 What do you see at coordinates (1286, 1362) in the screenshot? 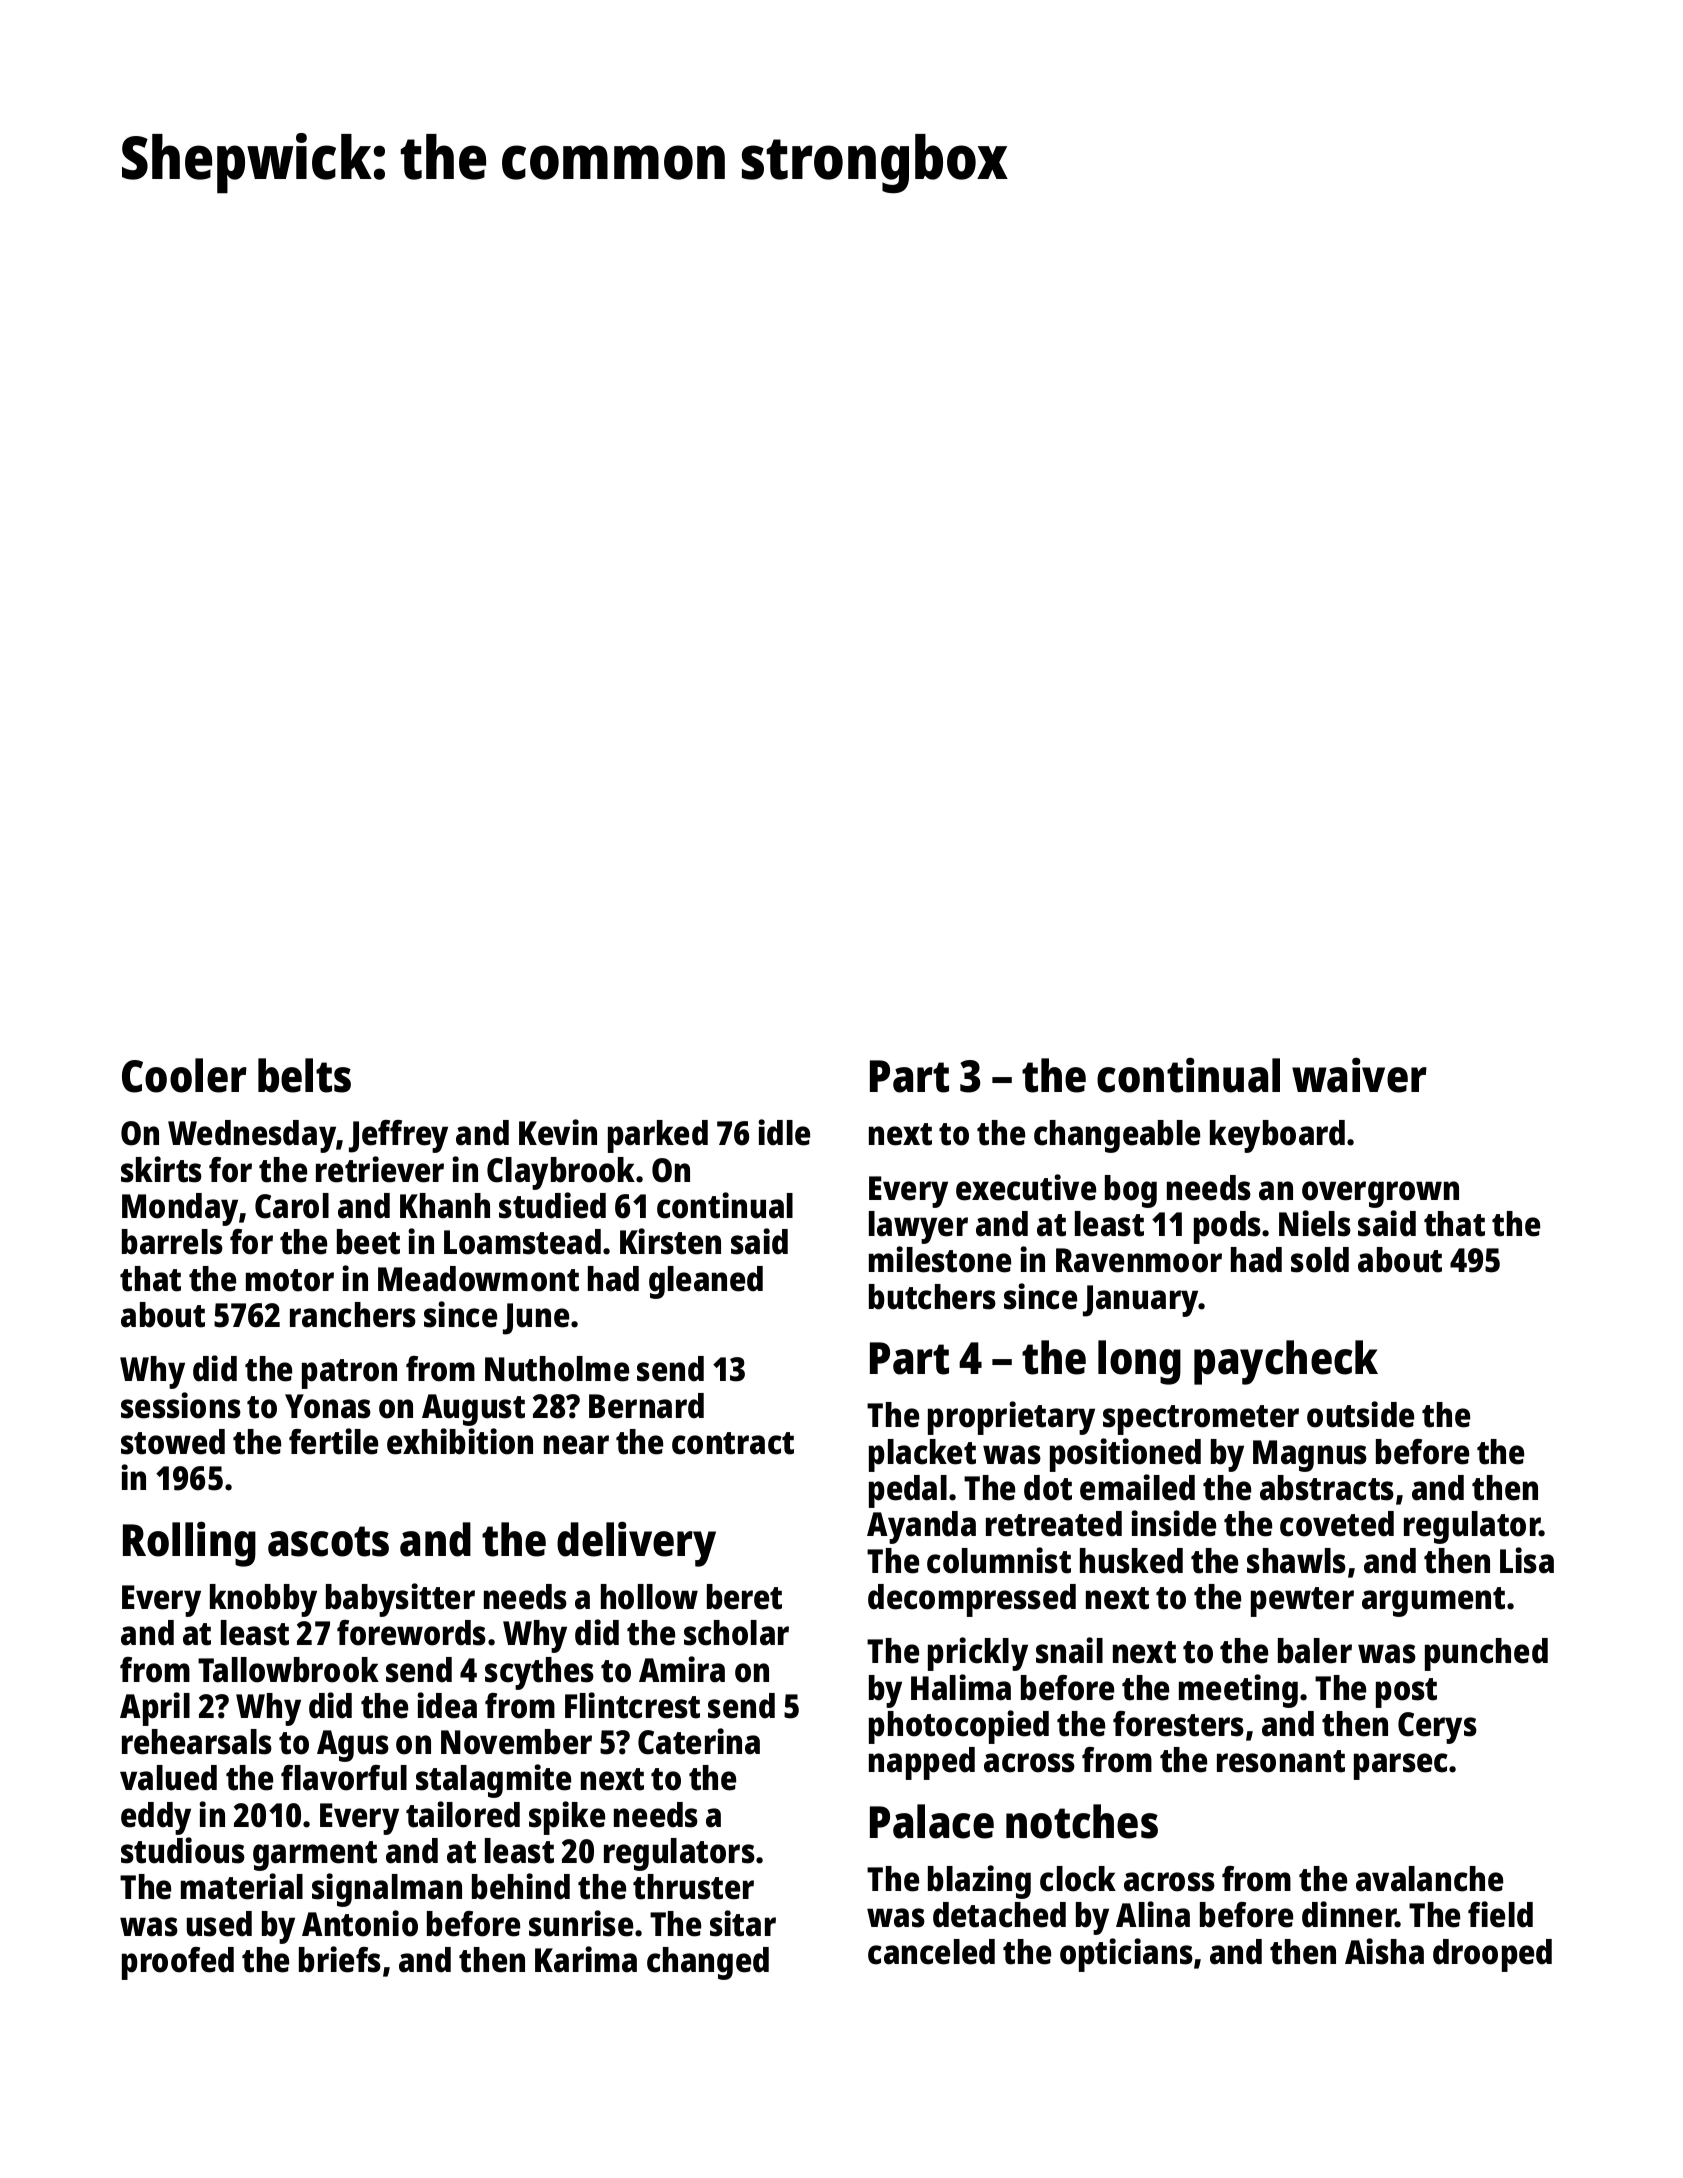
I see `paycheck` at bounding box center [1286, 1362].
